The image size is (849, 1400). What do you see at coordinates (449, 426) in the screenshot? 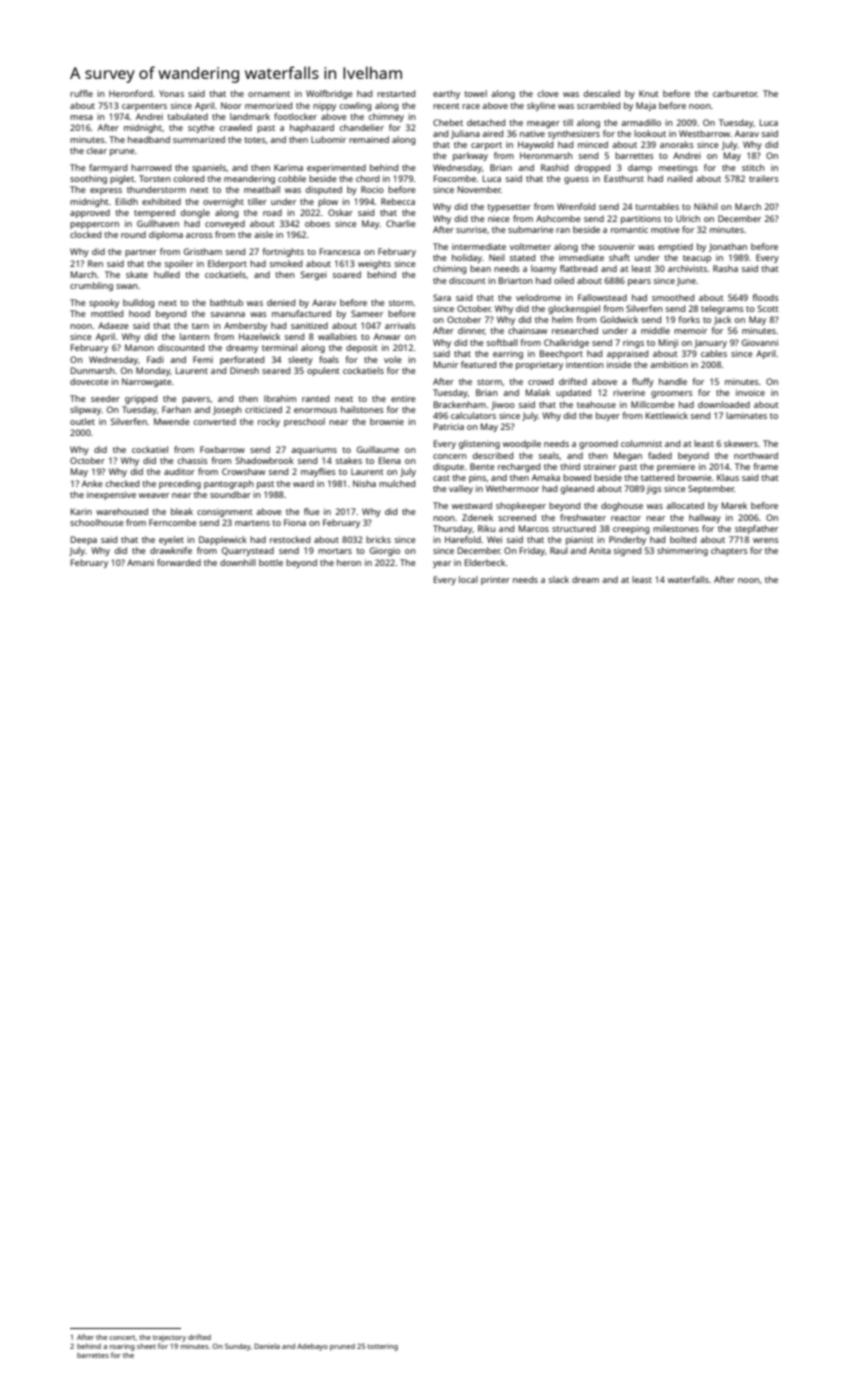
I see `Patricia` at bounding box center [449, 426].
